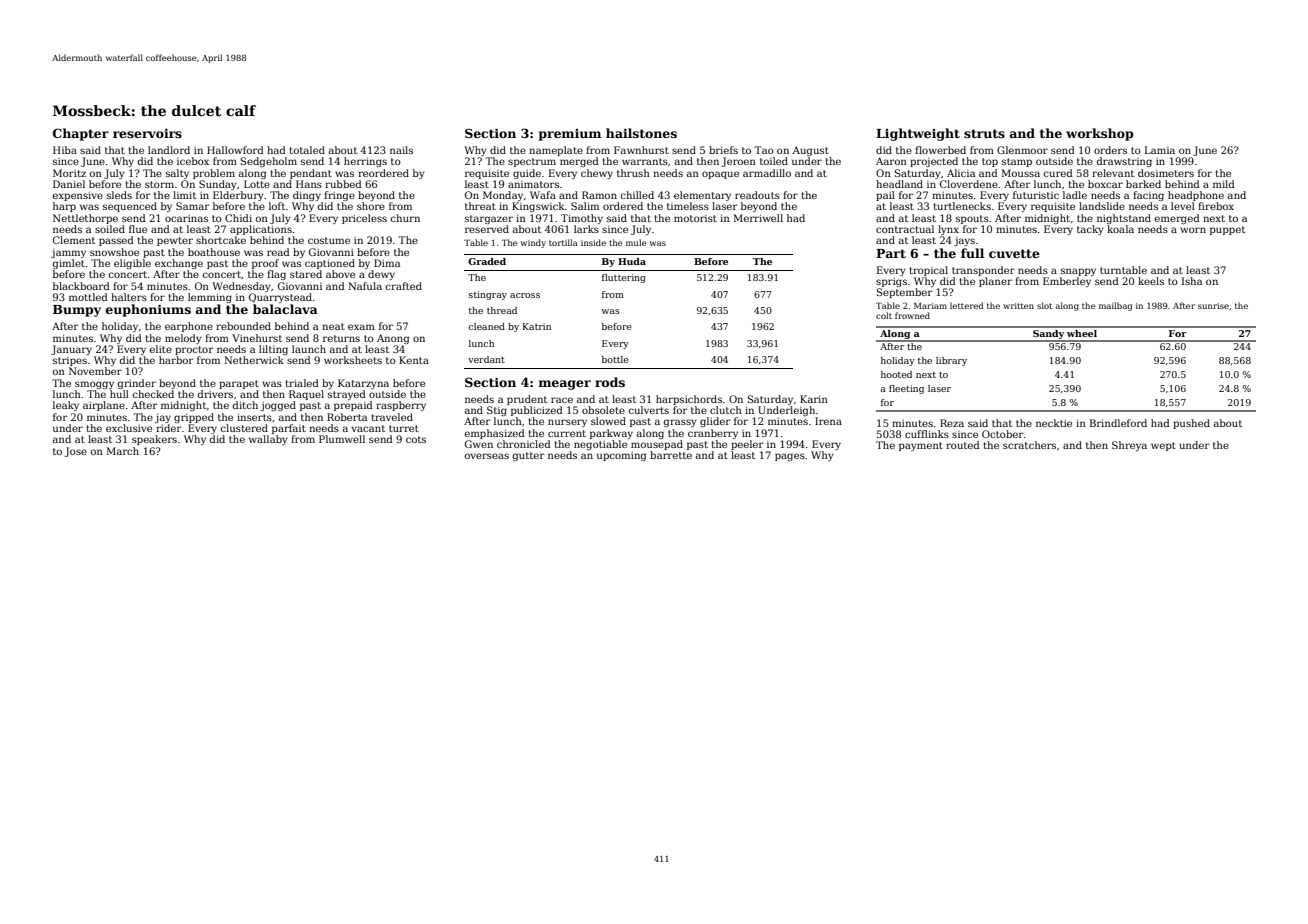 The width and height of the screenshot is (1308, 924). Describe the element at coordinates (671, 455) in the screenshot. I see `barrette` at that location.
